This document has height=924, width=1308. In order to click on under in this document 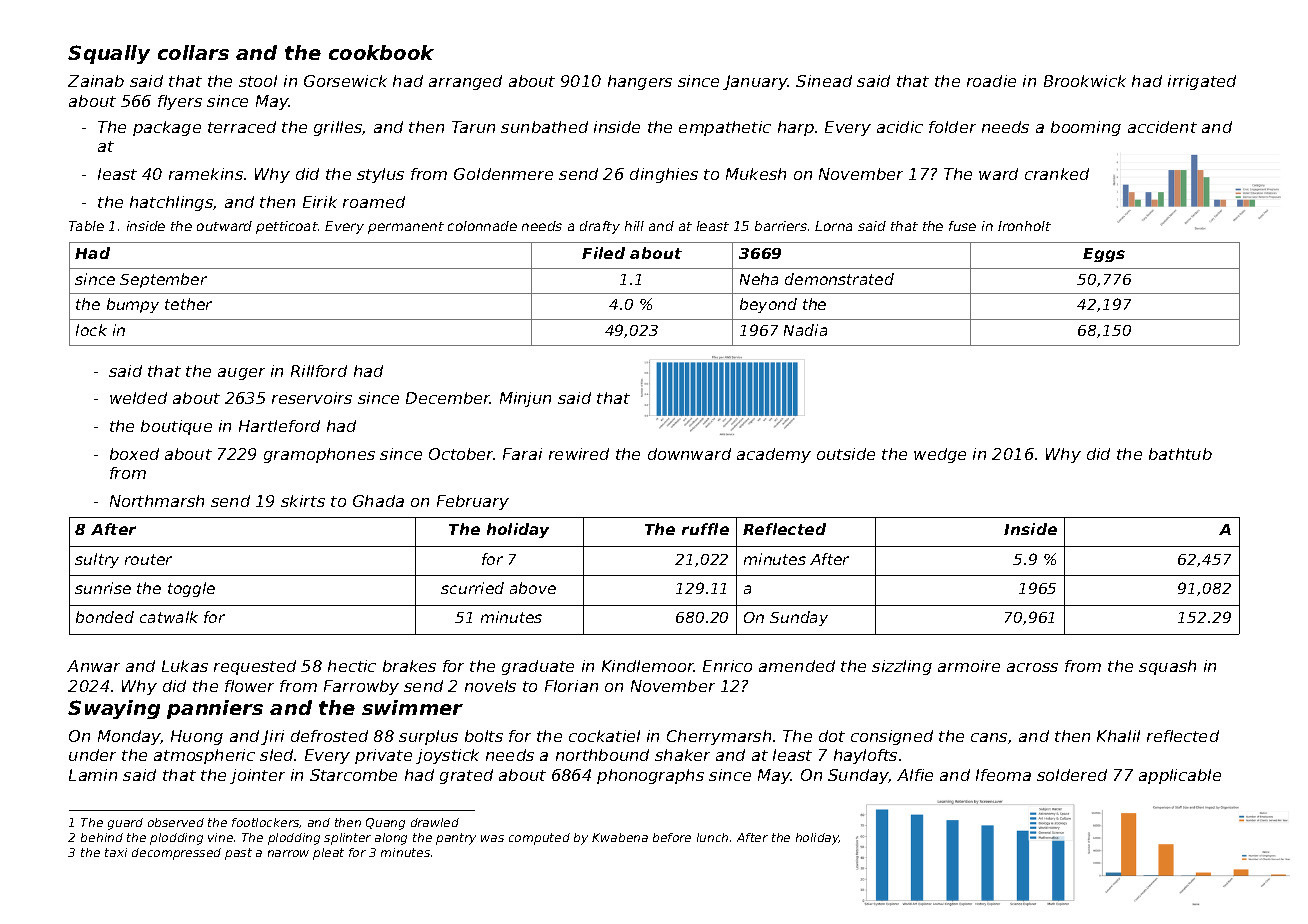, I will do `click(92, 755)`.
